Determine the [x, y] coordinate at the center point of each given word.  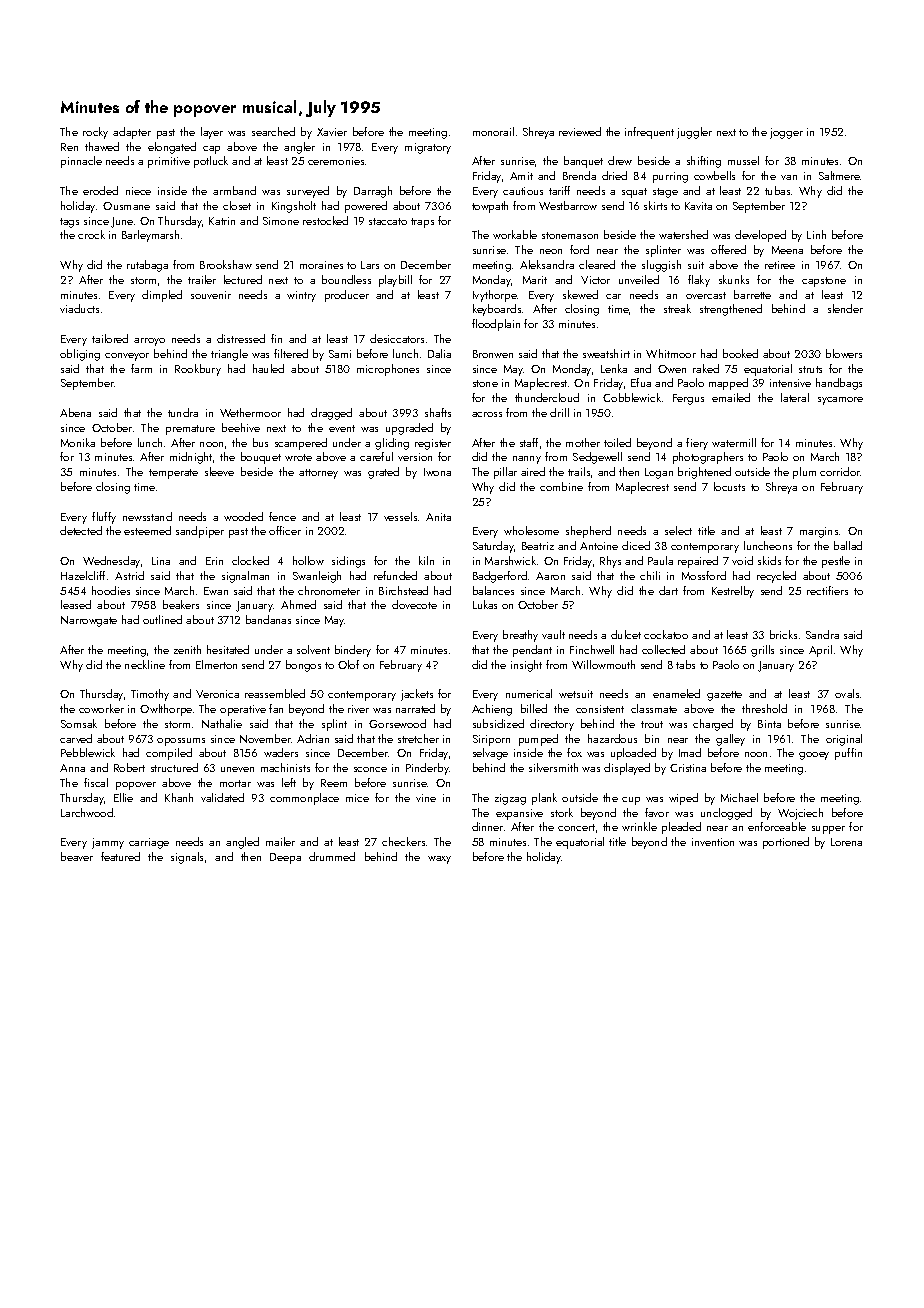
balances [493, 590]
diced [636, 545]
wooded [243, 516]
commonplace [304, 799]
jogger [786, 133]
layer [212, 133]
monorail [493, 131]
